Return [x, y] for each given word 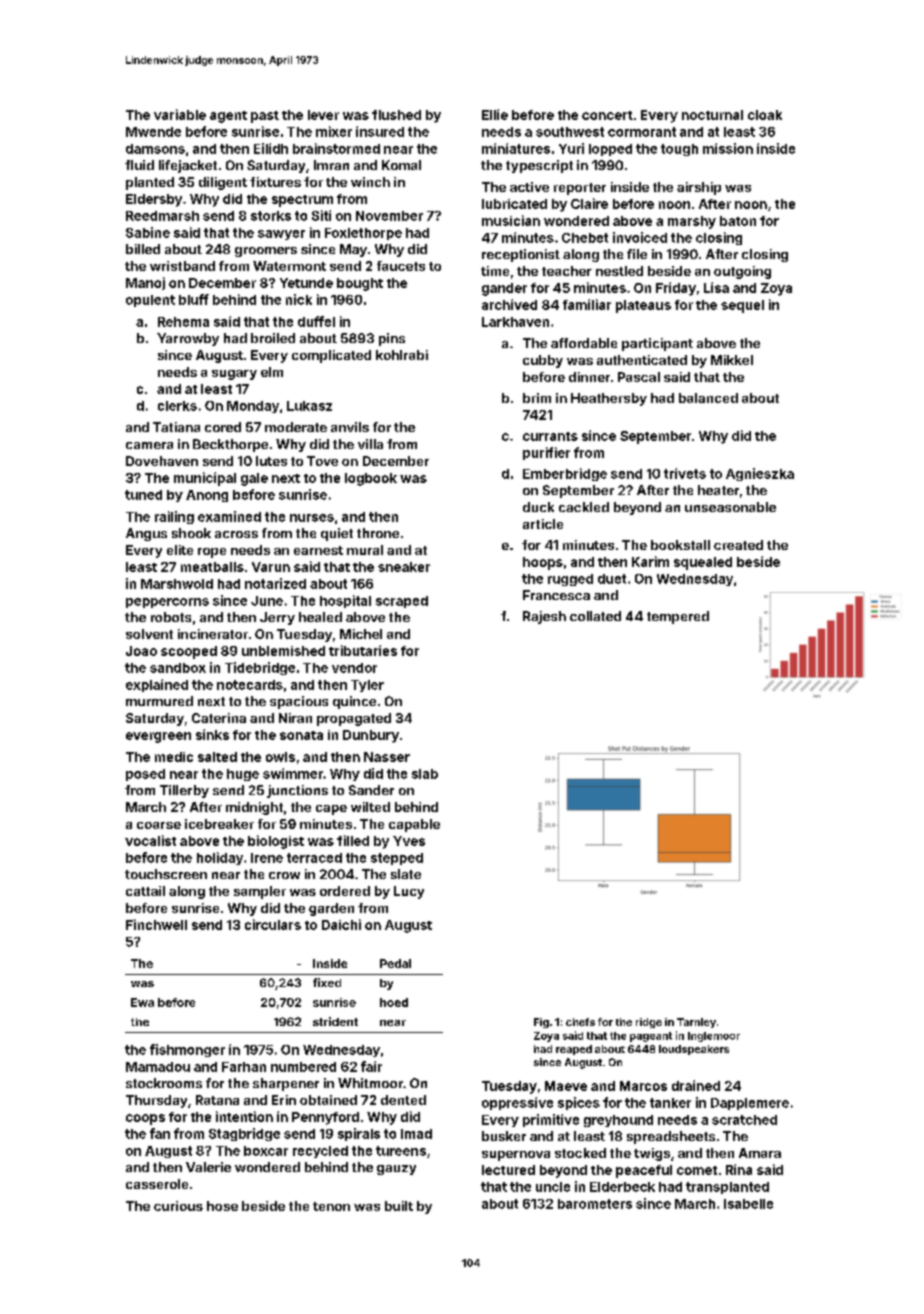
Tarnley [696, 1023]
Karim [650, 561]
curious [178, 1206]
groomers [266, 252]
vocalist [150, 840]
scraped [402, 602]
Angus [146, 534]
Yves [409, 841]
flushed [396, 115]
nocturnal [712, 115]
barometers [595, 1204]
